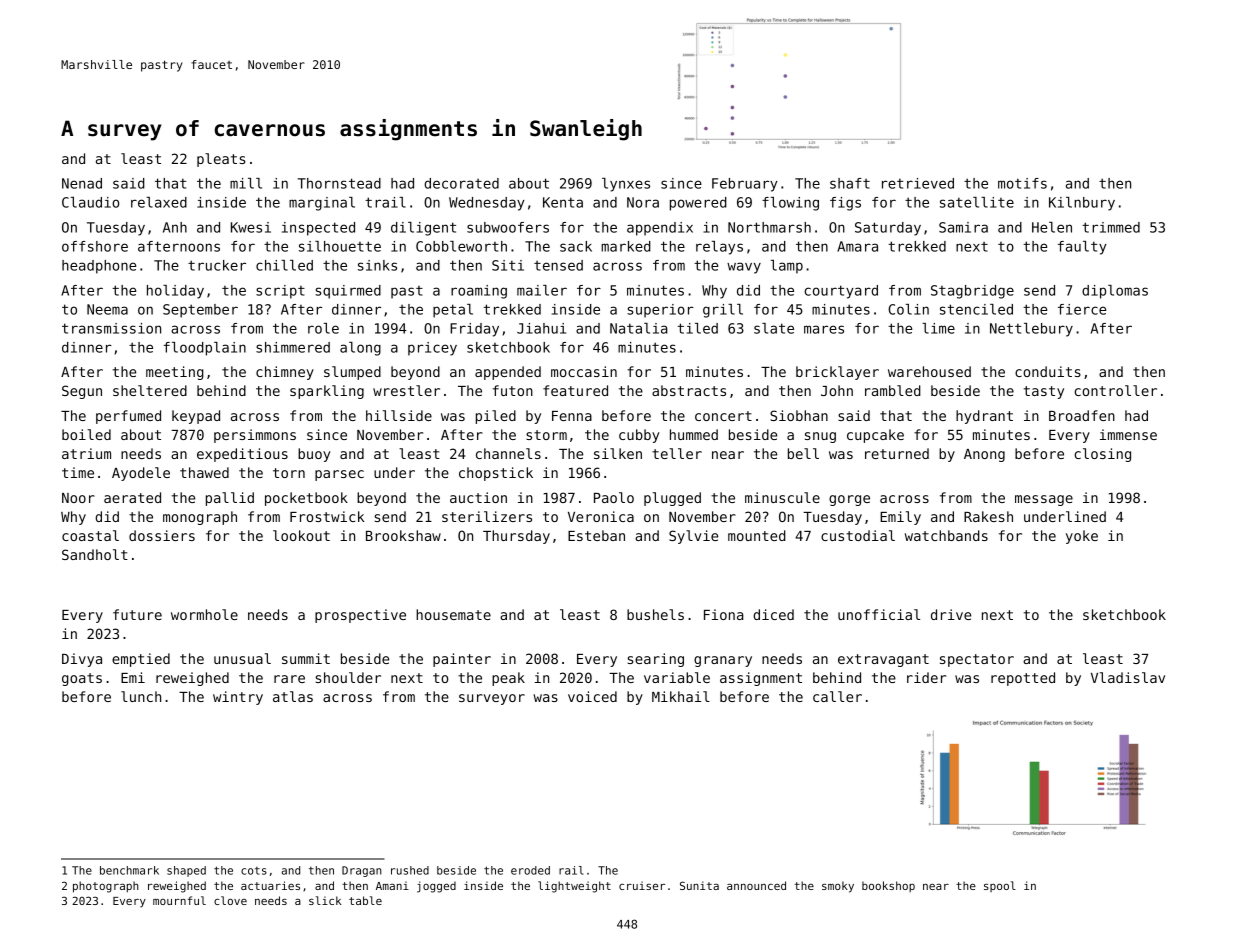 This screenshot has height=952, width=1233. Describe the element at coordinates (639, 328) in the screenshot. I see `Natalia` at that location.
